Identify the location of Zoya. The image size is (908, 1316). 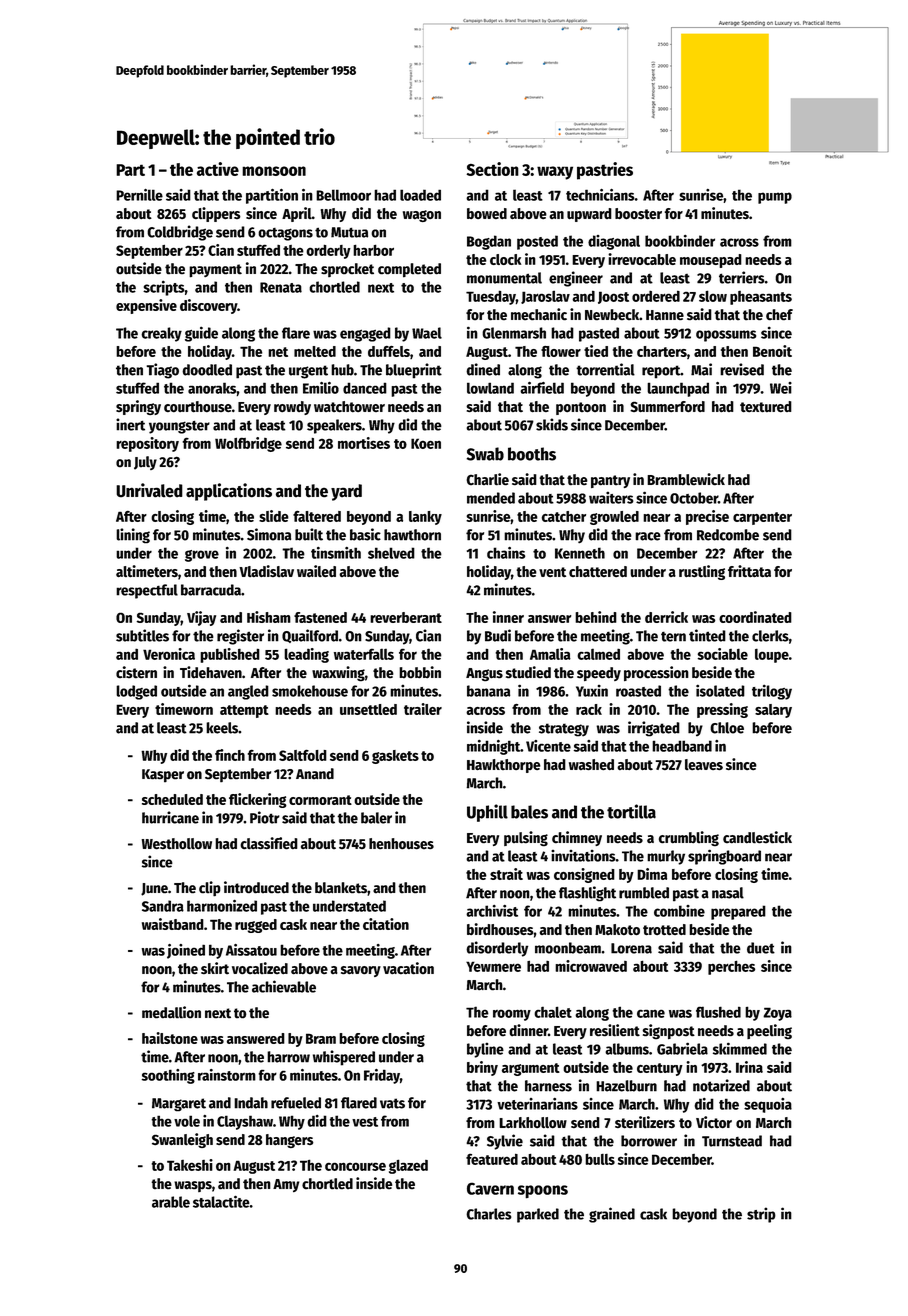
(777, 1014).
